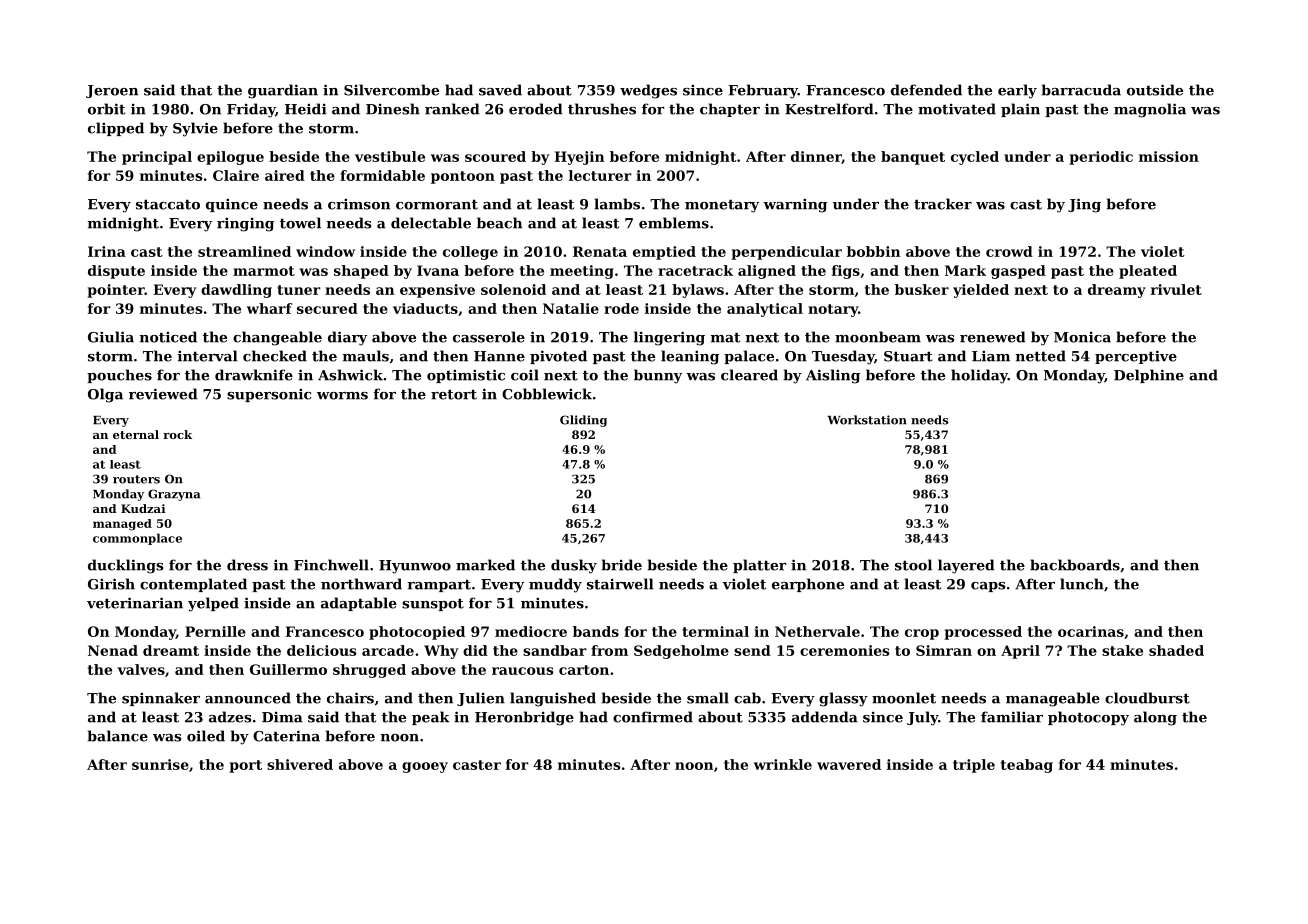 The height and width of the page is (924, 1308). Describe the element at coordinates (1155, 718) in the page. I see `along` at that location.
